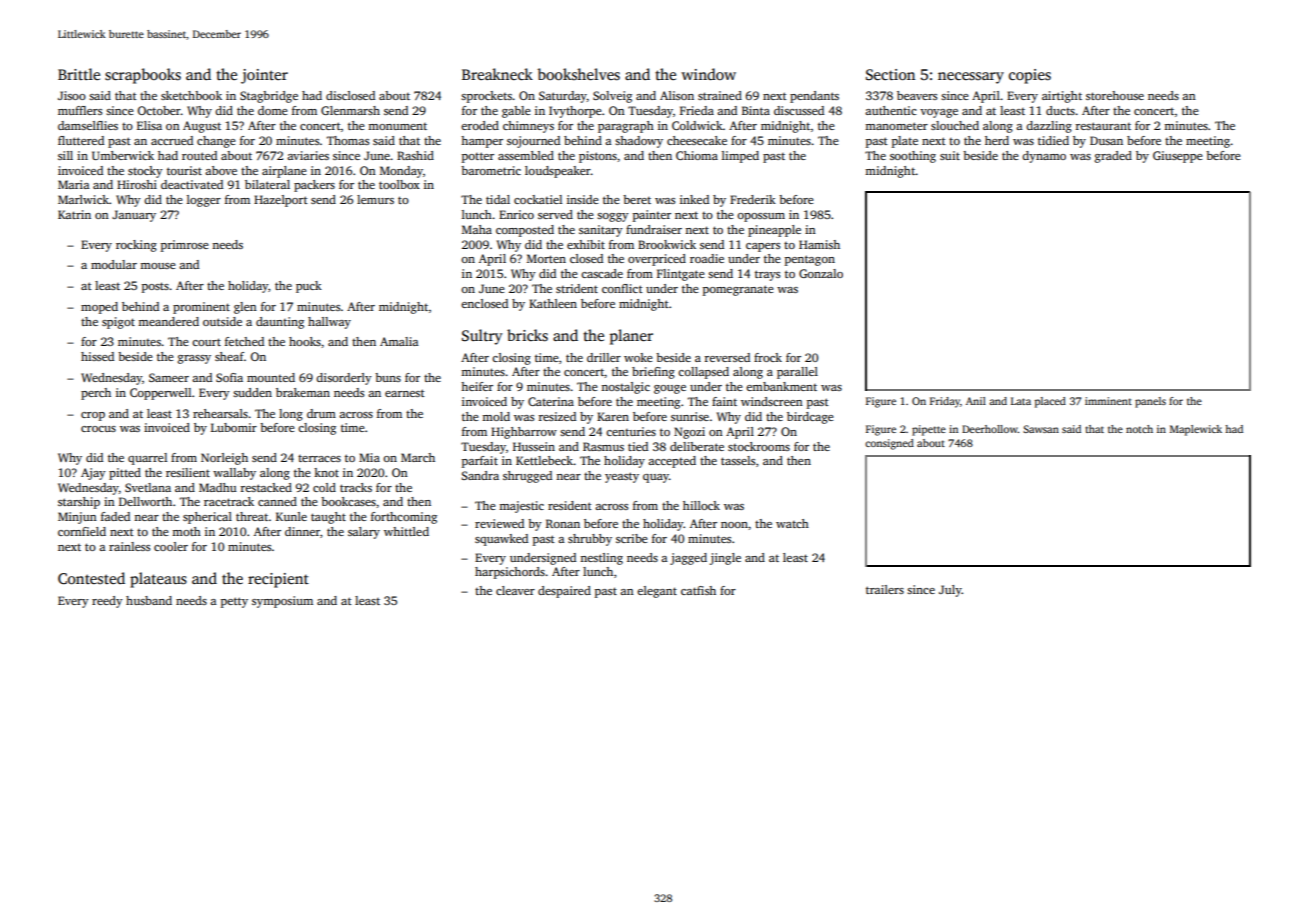  What do you see at coordinates (185, 246) in the screenshot?
I see `primrose` at bounding box center [185, 246].
